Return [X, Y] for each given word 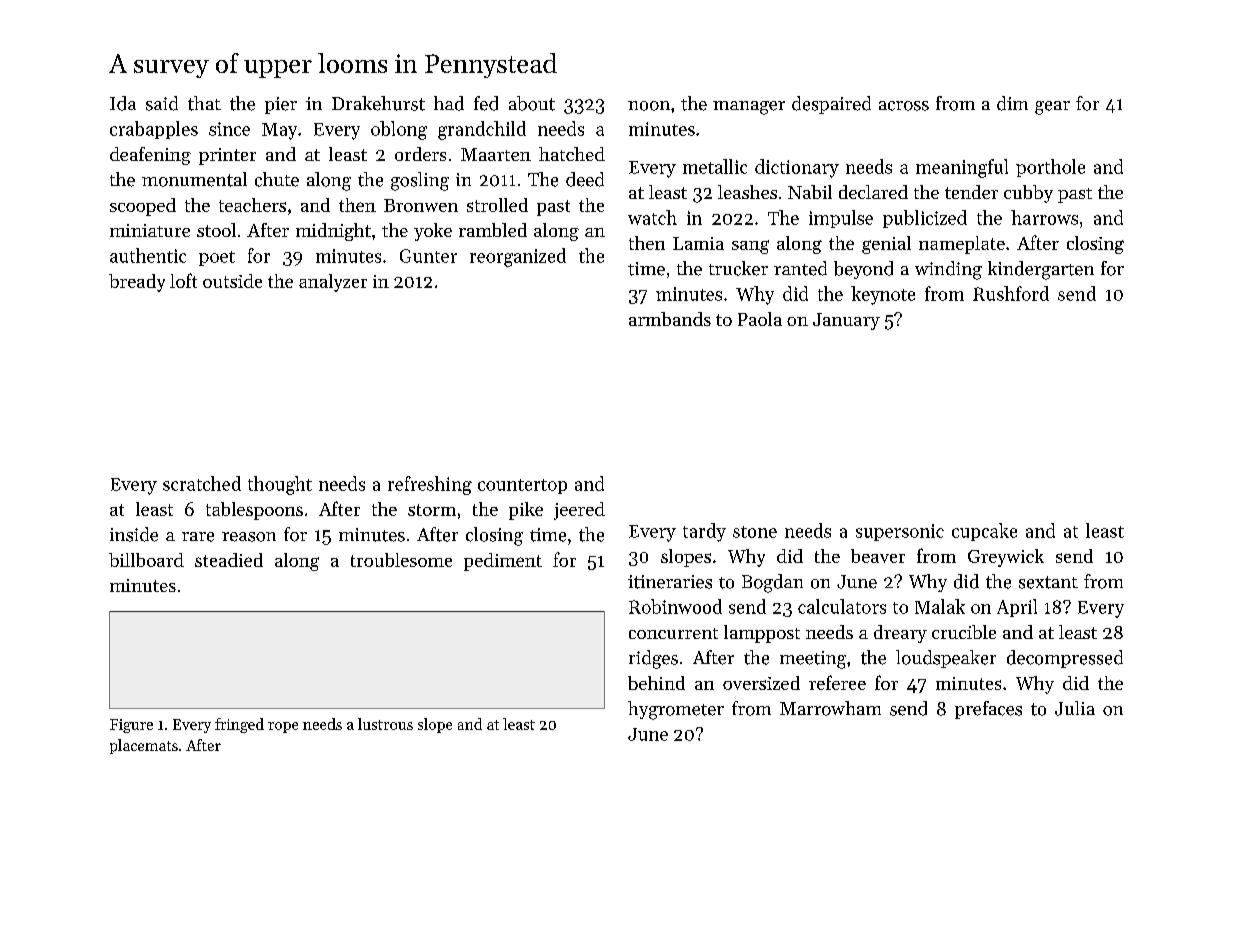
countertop [522, 486]
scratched [202, 483]
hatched [572, 154]
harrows [1044, 217]
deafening [150, 156]
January [846, 321]
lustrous [385, 724]
